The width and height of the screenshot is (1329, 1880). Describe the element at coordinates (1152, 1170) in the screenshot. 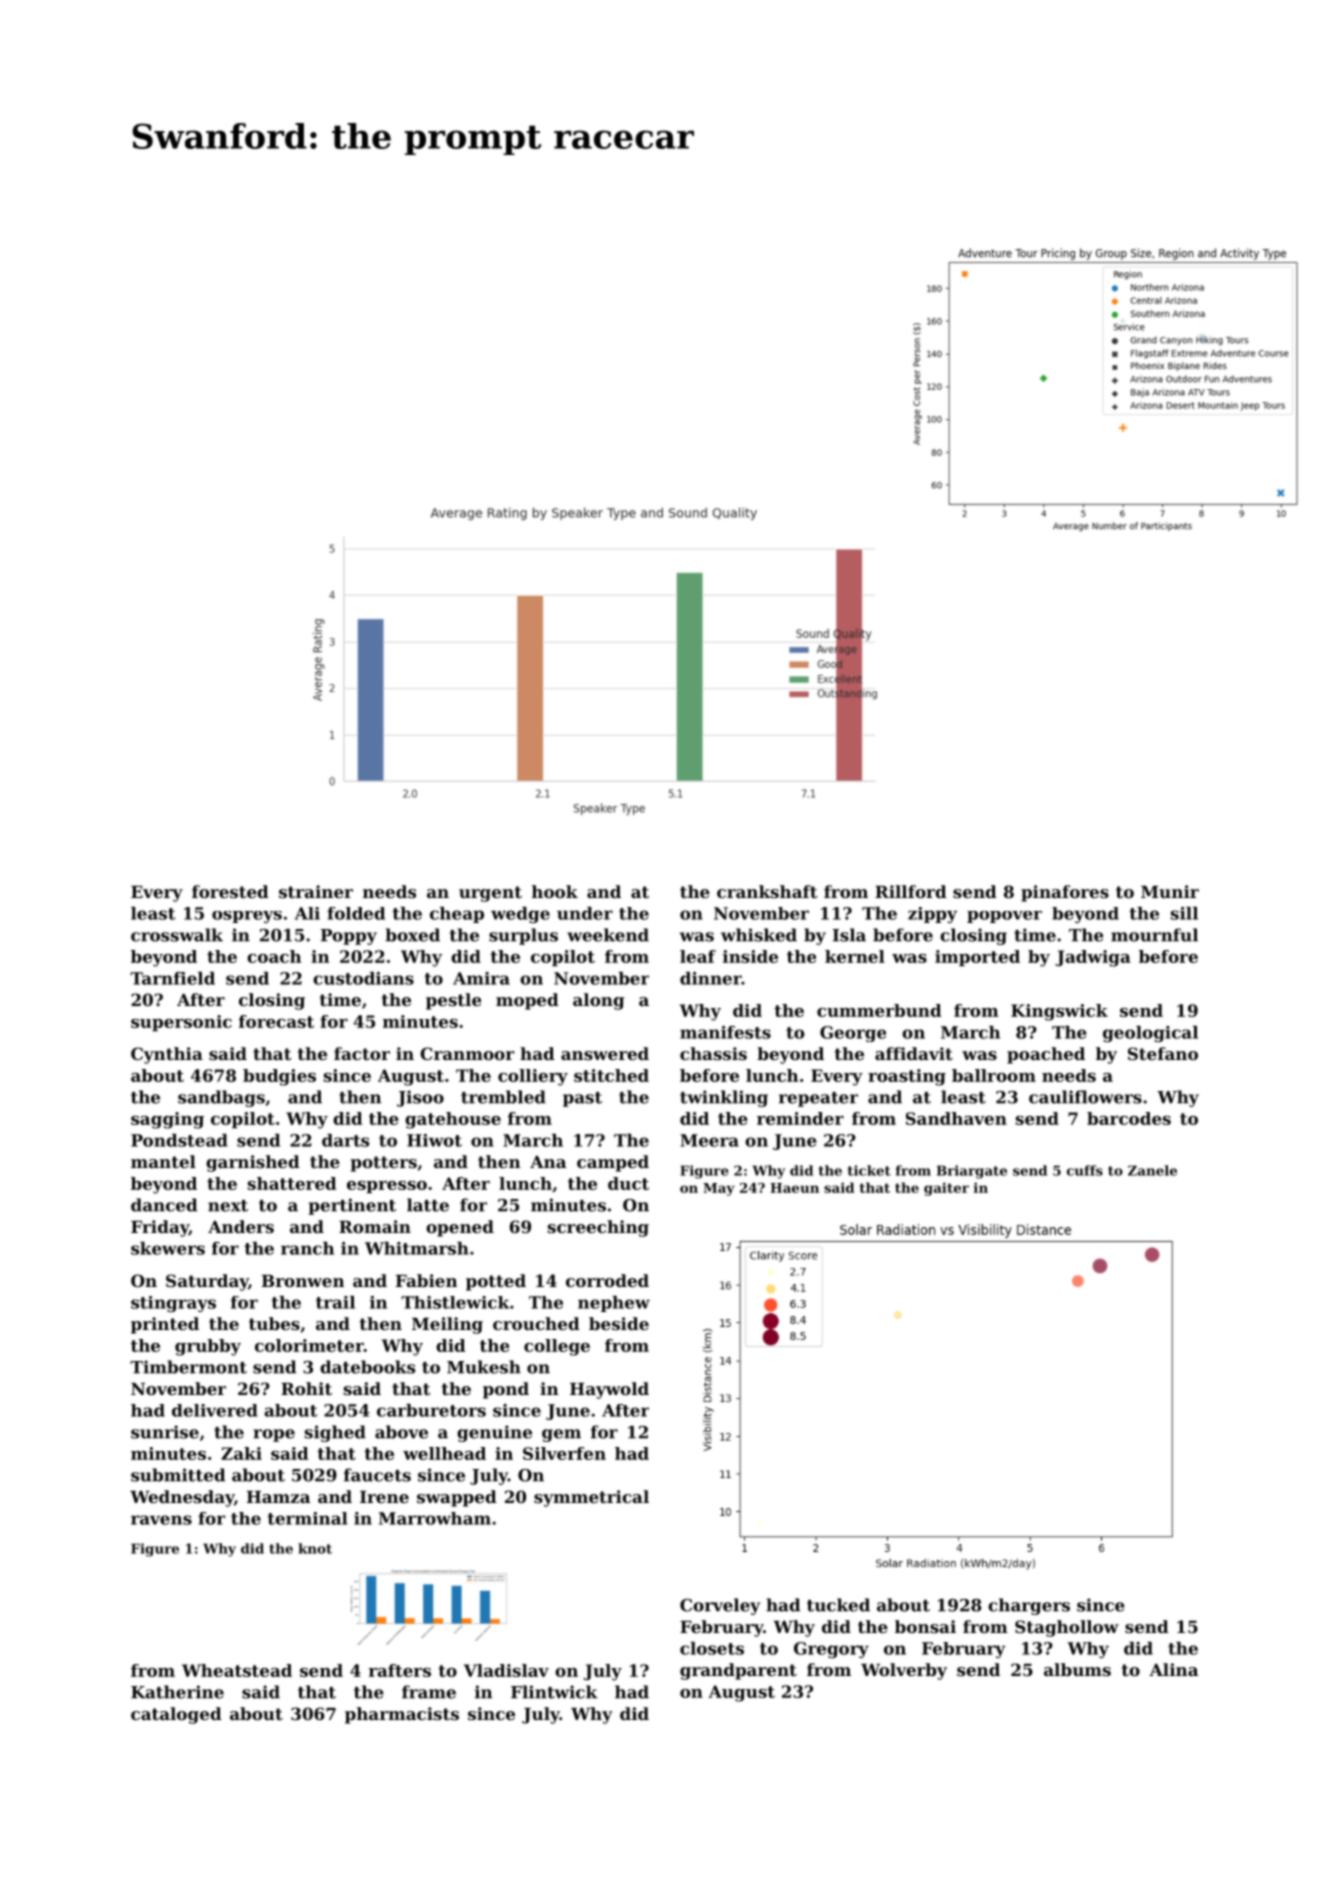

I see `Zanele` at that location.
